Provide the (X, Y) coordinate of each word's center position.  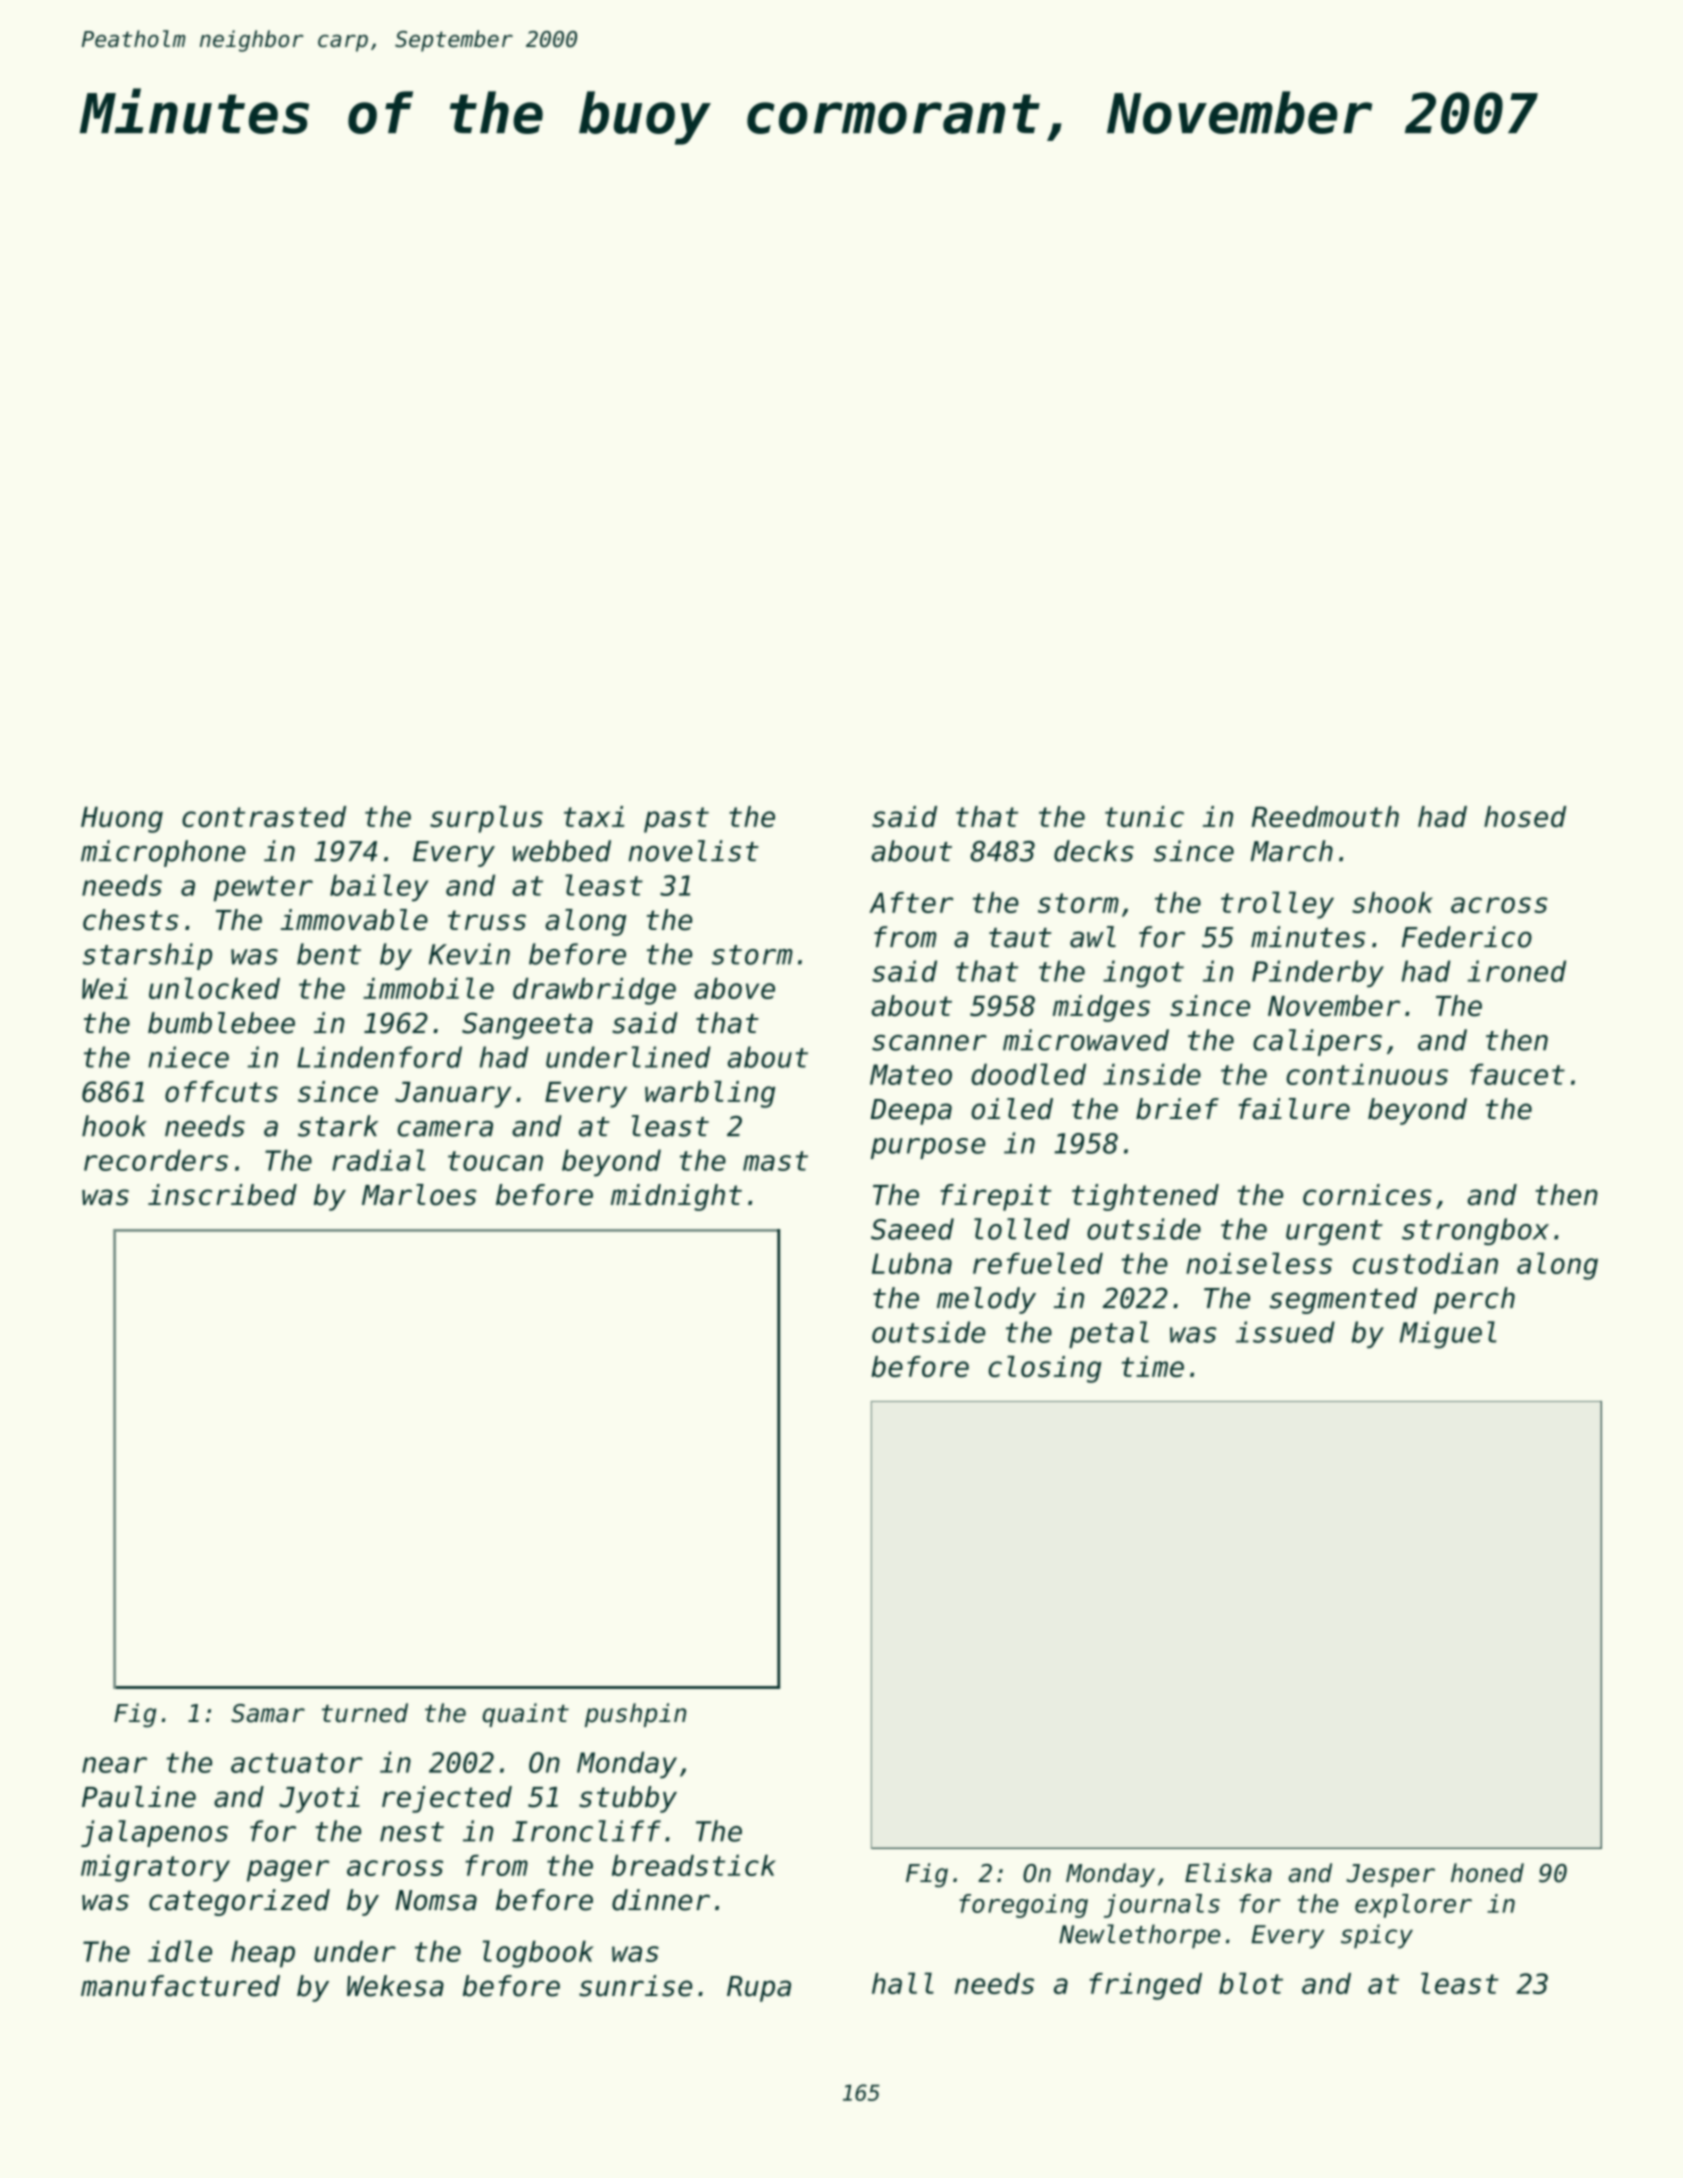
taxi (594, 816)
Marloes (419, 1195)
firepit (996, 1197)
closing (1044, 1369)
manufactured (180, 1986)
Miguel (1448, 1335)
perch (1474, 1300)
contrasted (264, 816)
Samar (268, 1713)
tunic (1144, 816)
